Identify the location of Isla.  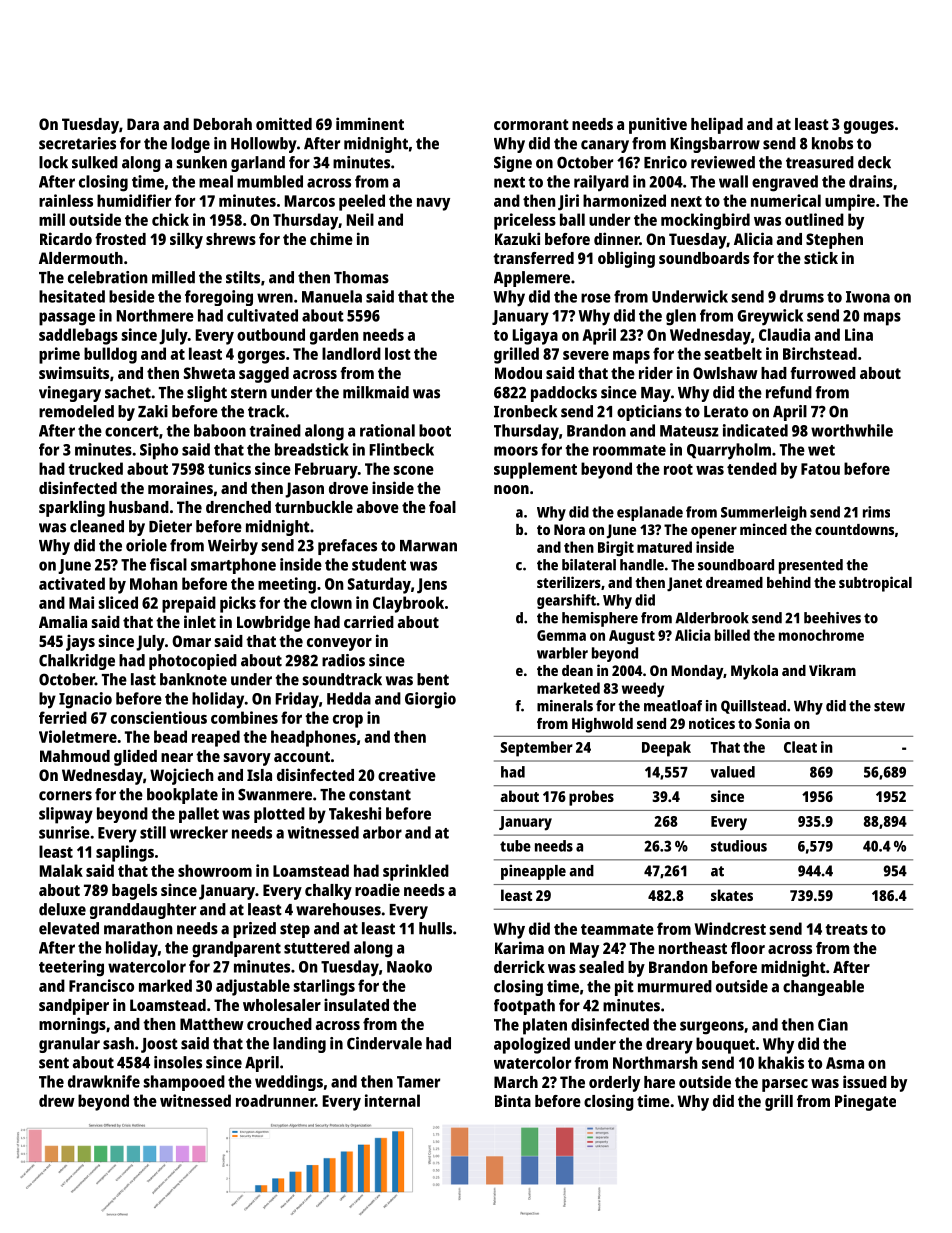
(259, 775).
